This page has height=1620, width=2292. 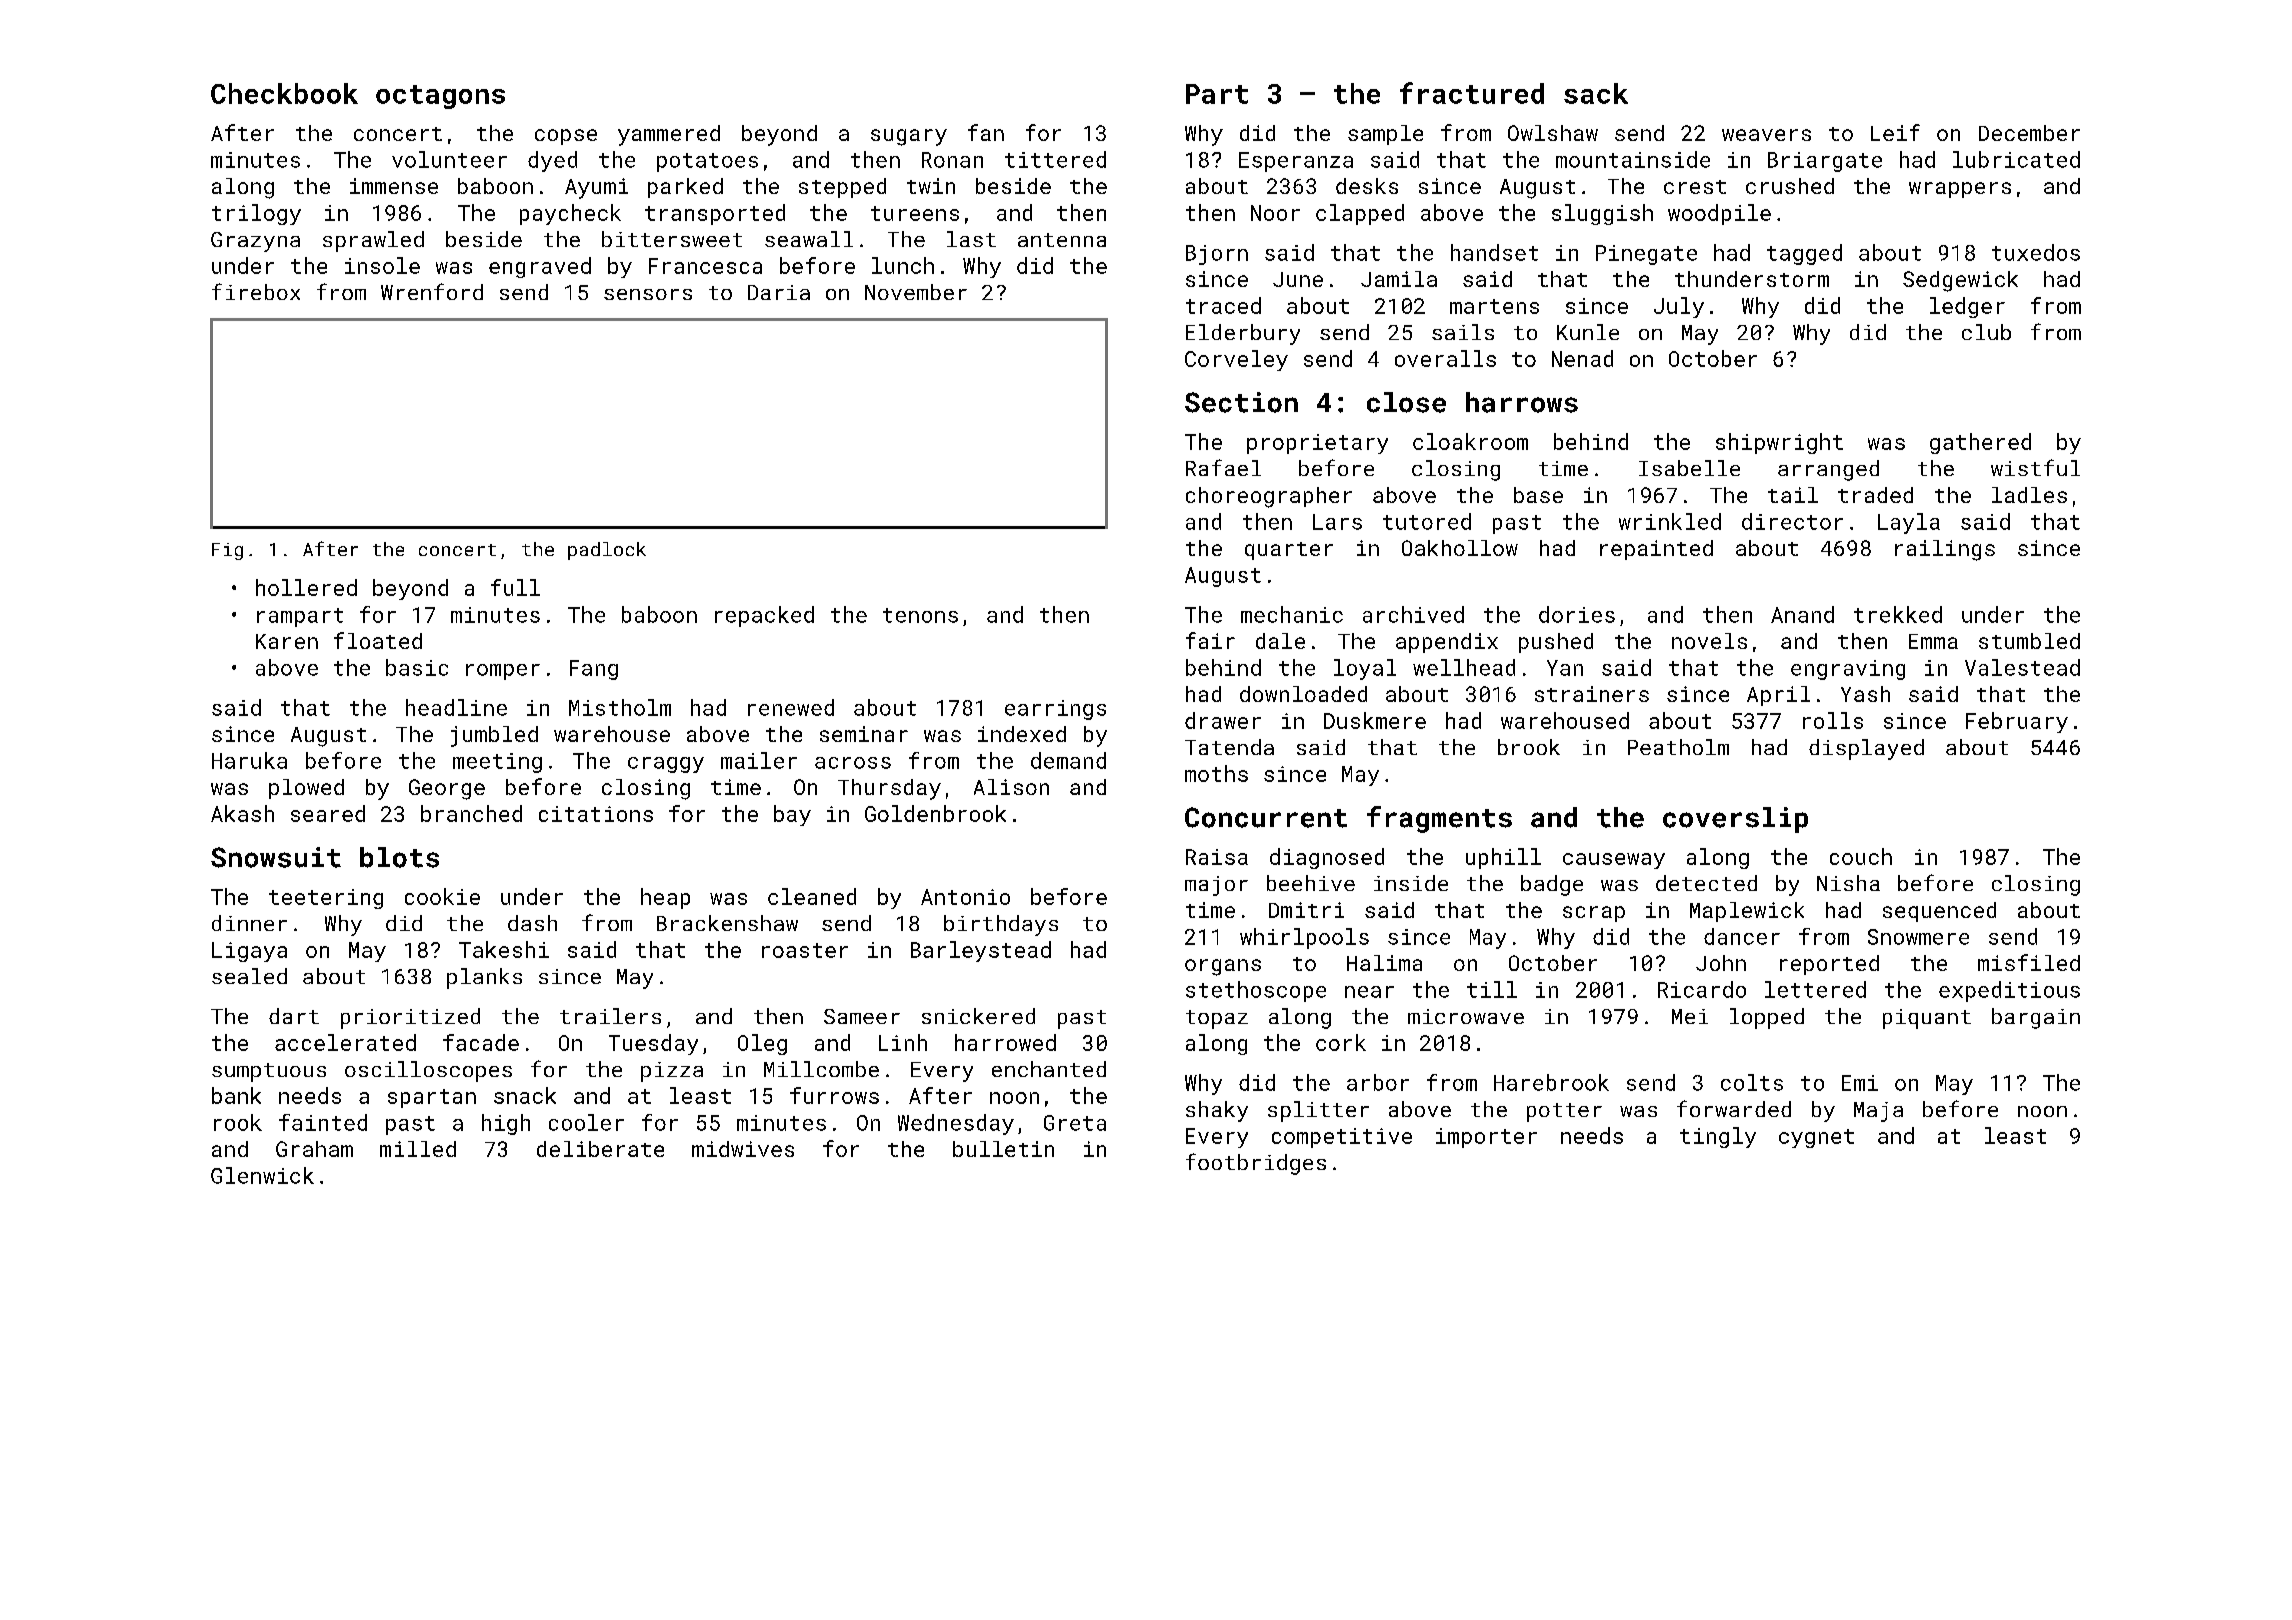 What do you see at coordinates (1848, 883) in the page?
I see `Nisha` at bounding box center [1848, 883].
